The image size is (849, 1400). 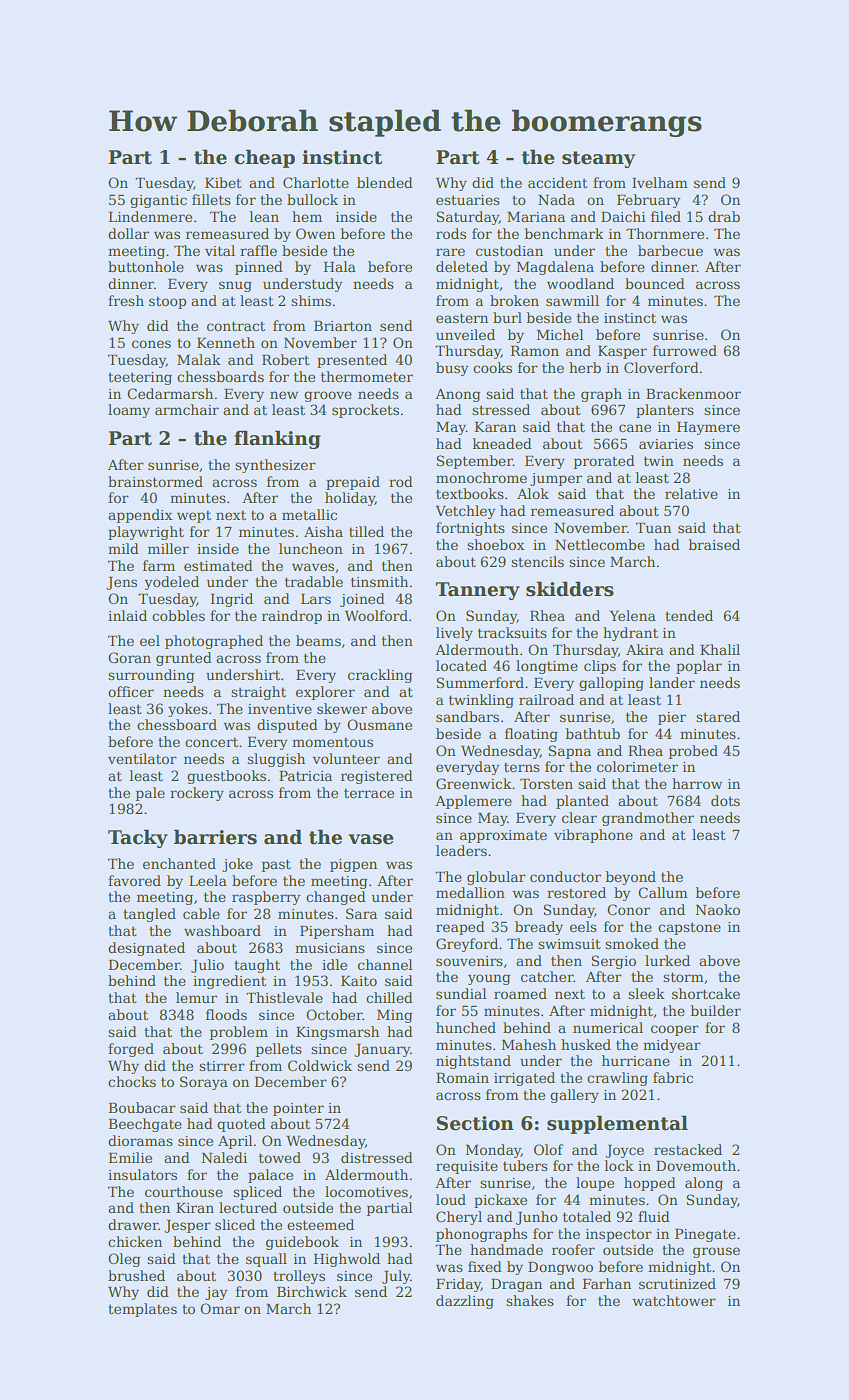 What do you see at coordinates (385, 182) in the page?
I see `blended` at bounding box center [385, 182].
